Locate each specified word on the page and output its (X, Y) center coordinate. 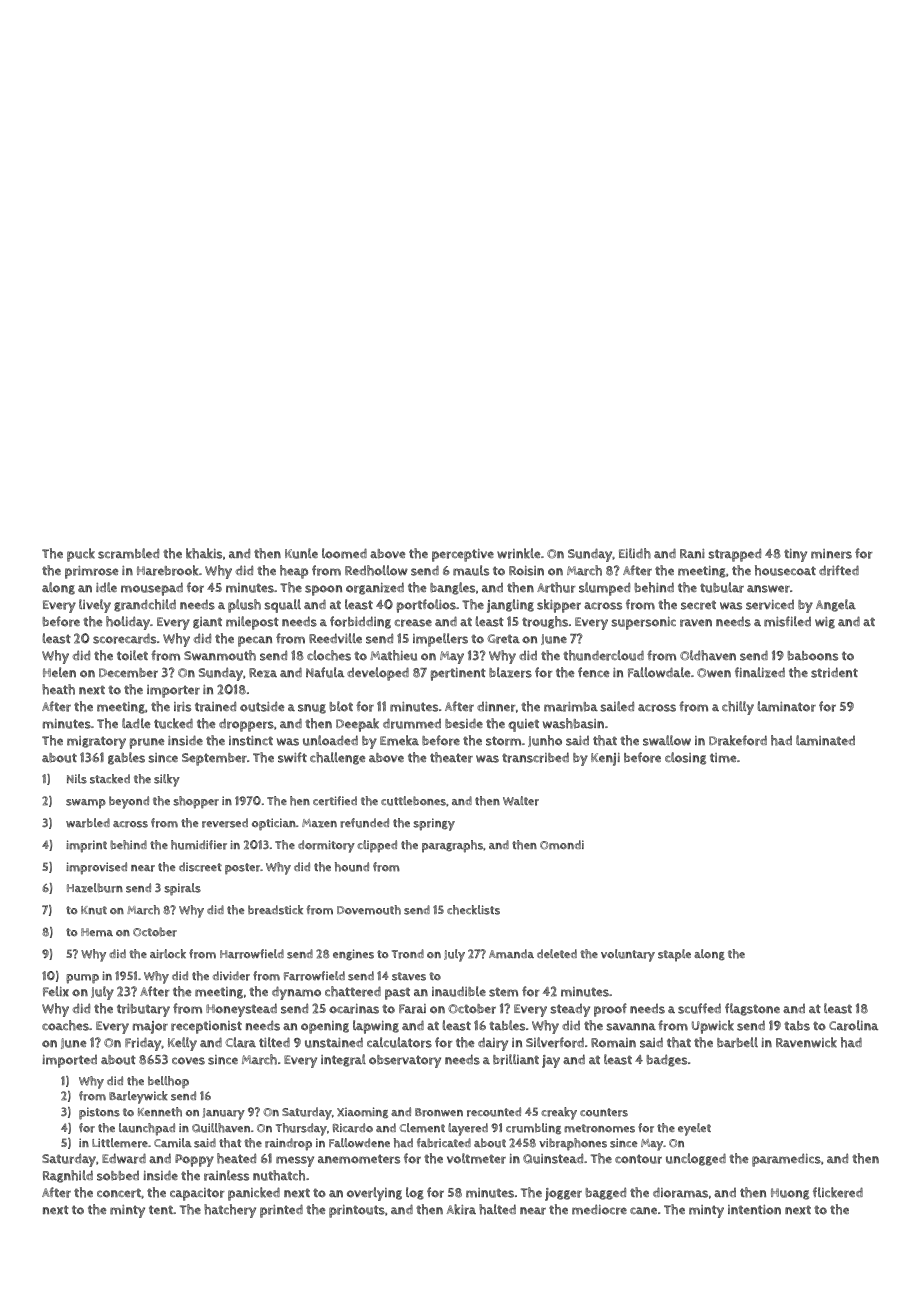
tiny (795, 555)
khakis (204, 553)
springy (434, 824)
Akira (461, 1209)
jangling (510, 606)
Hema (97, 932)
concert (119, 1193)
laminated (825, 740)
